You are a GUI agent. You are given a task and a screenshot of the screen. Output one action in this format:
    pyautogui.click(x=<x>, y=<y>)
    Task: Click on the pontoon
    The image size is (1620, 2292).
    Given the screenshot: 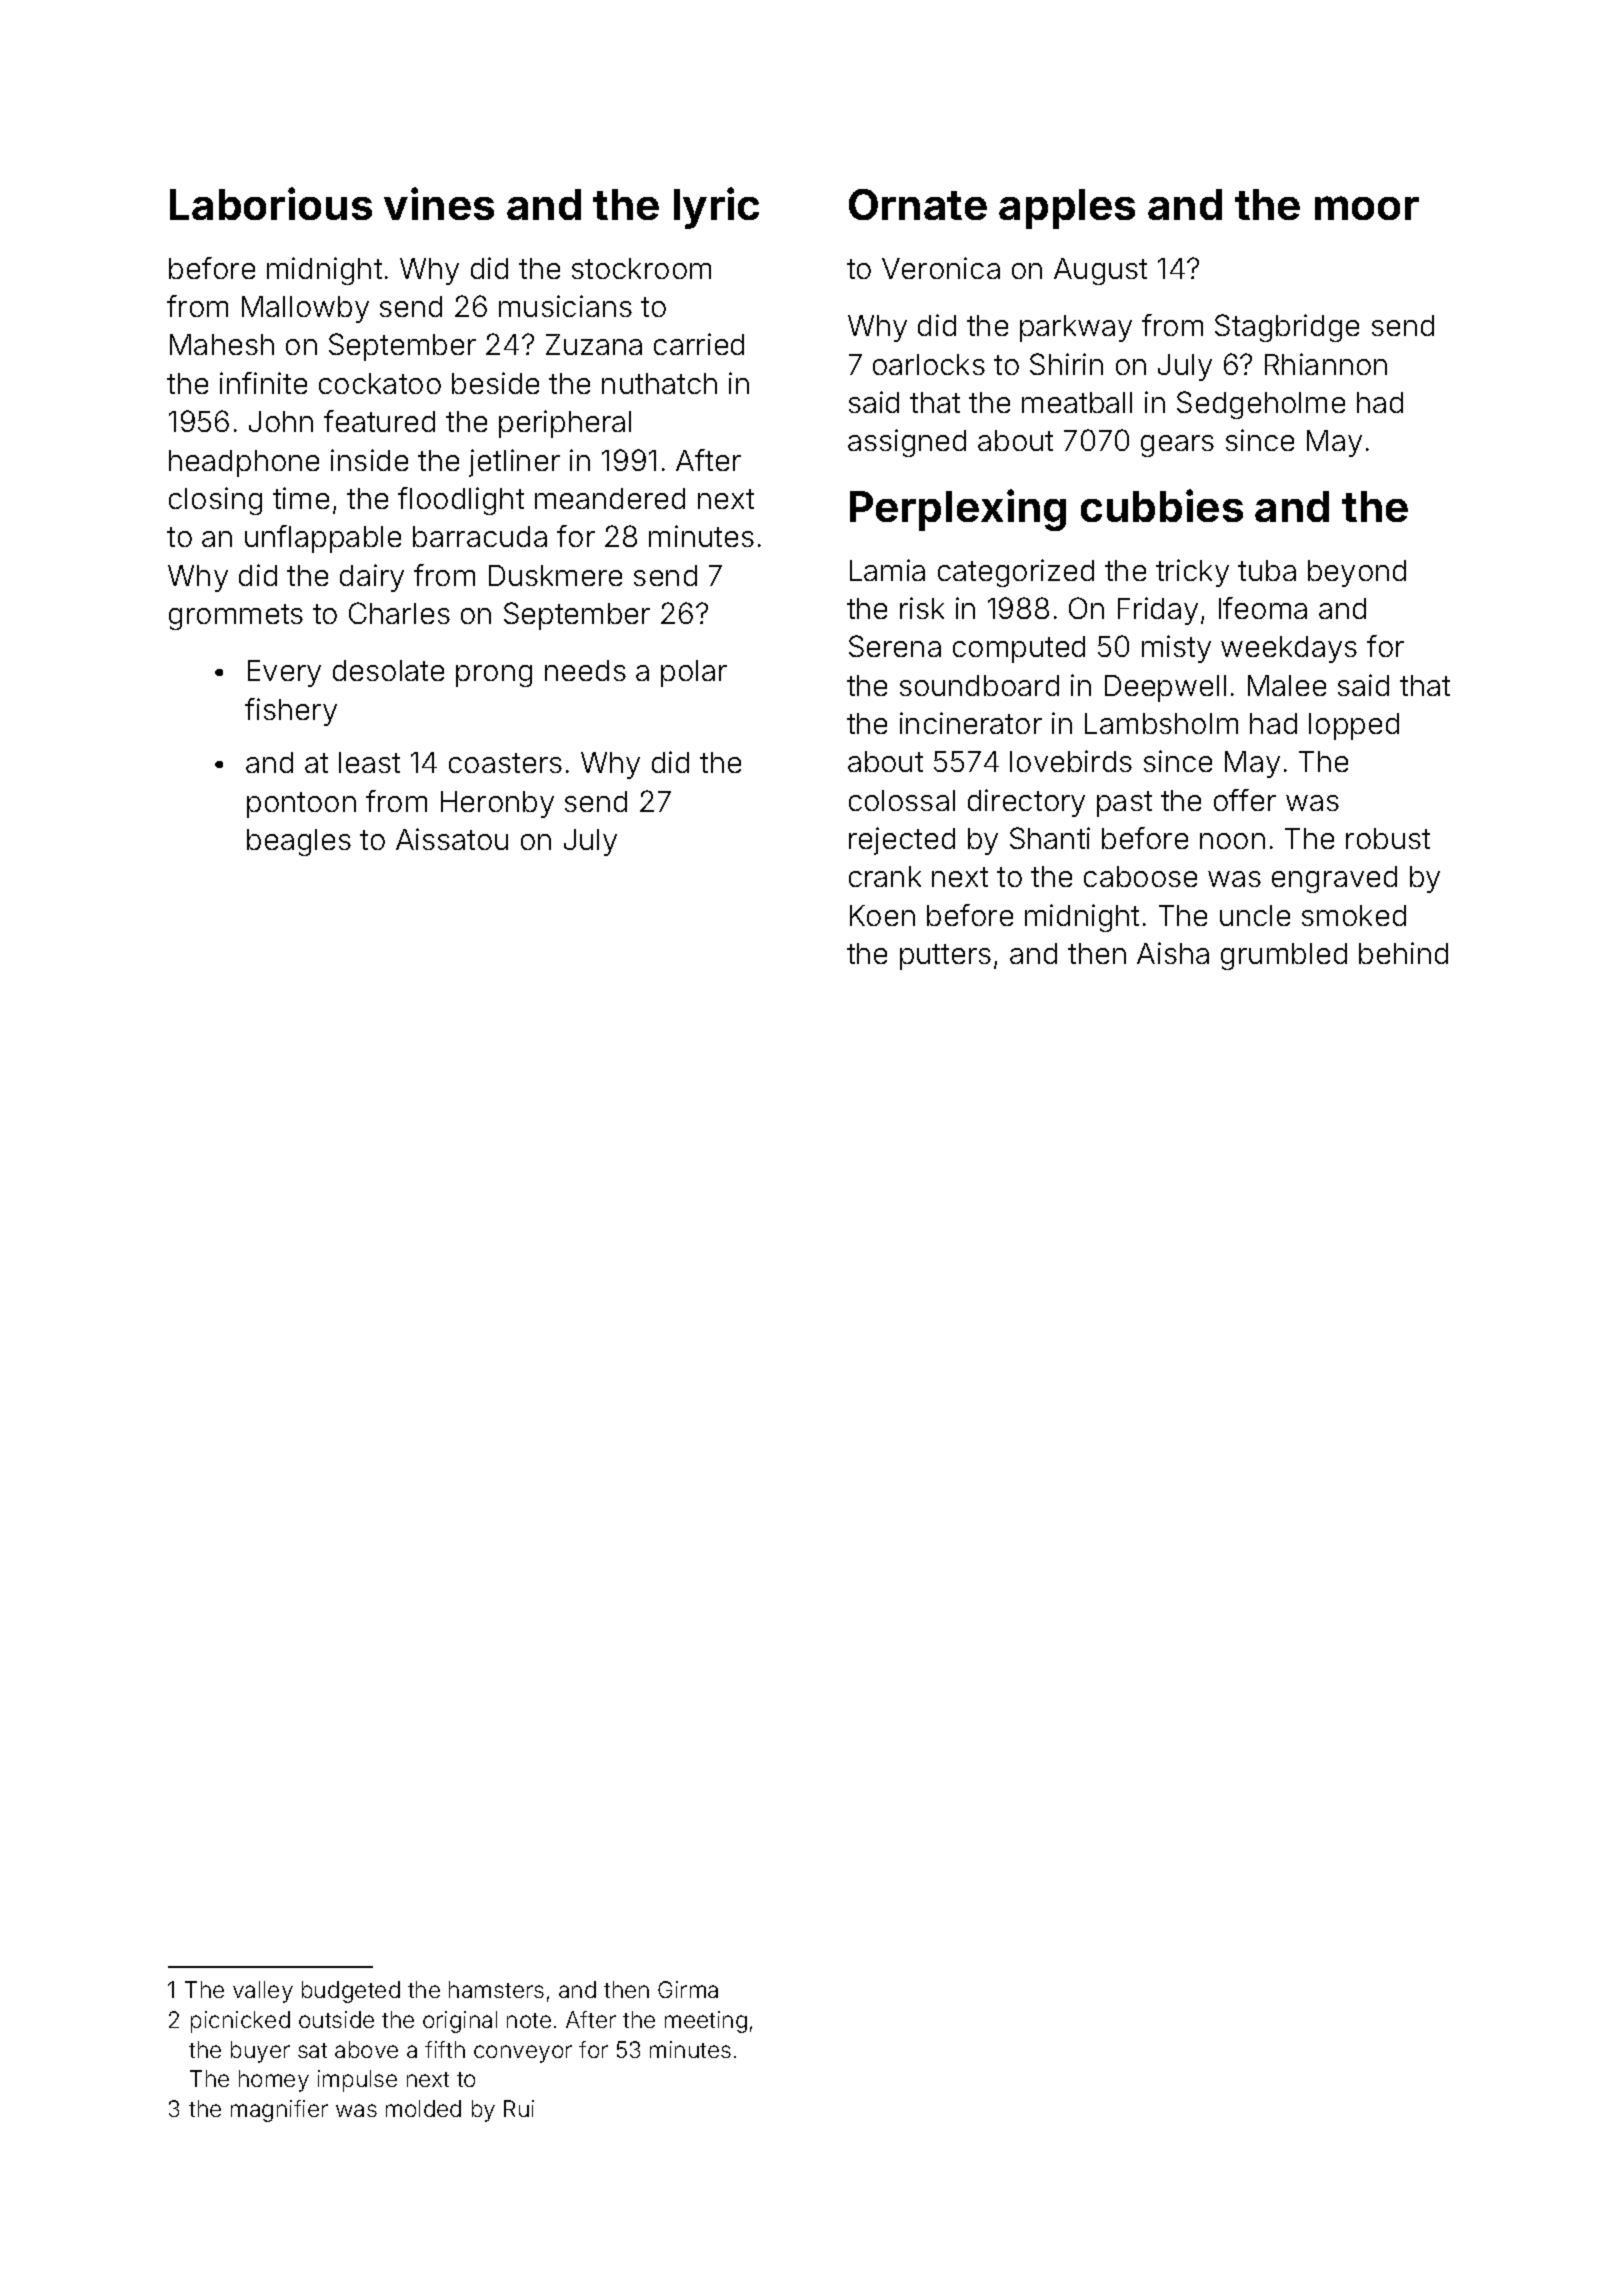 What is the action you would take?
    pyautogui.click(x=301, y=805)
